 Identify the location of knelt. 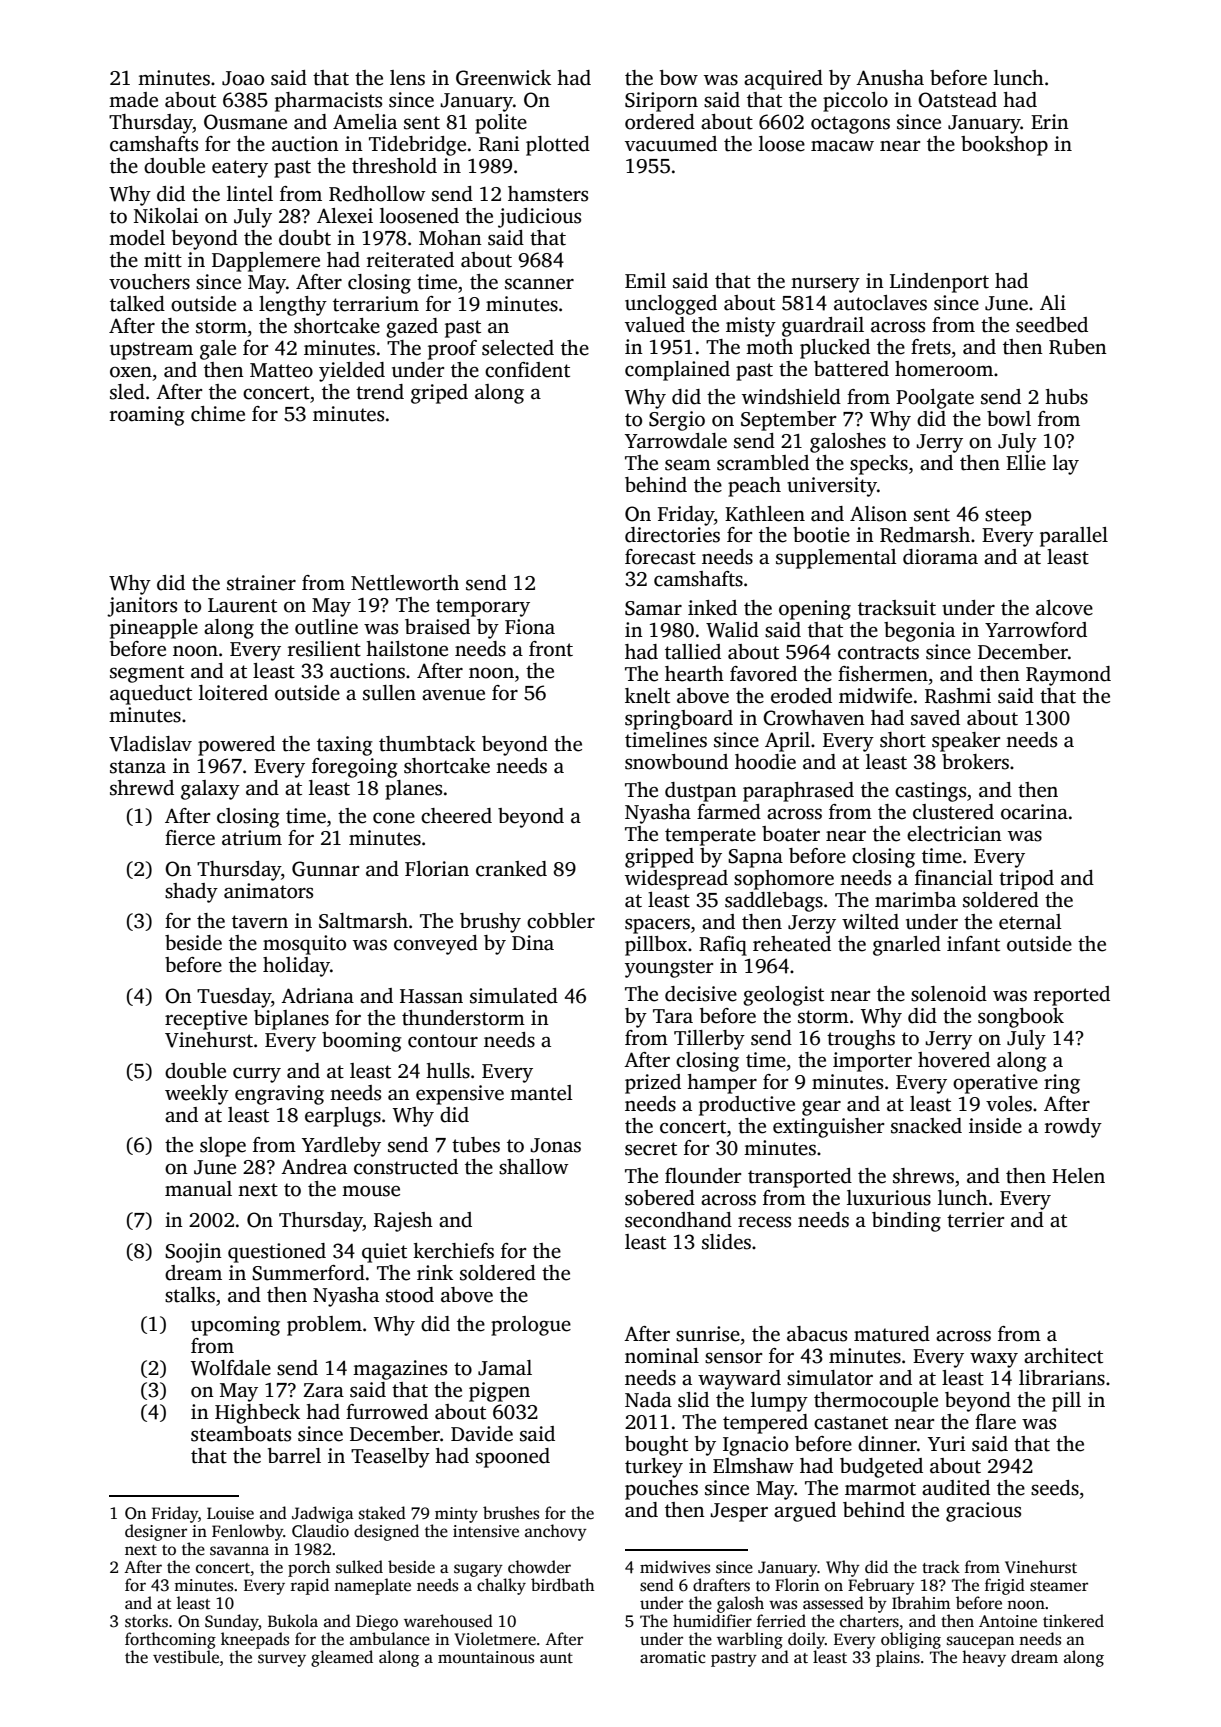
(647, 696).
